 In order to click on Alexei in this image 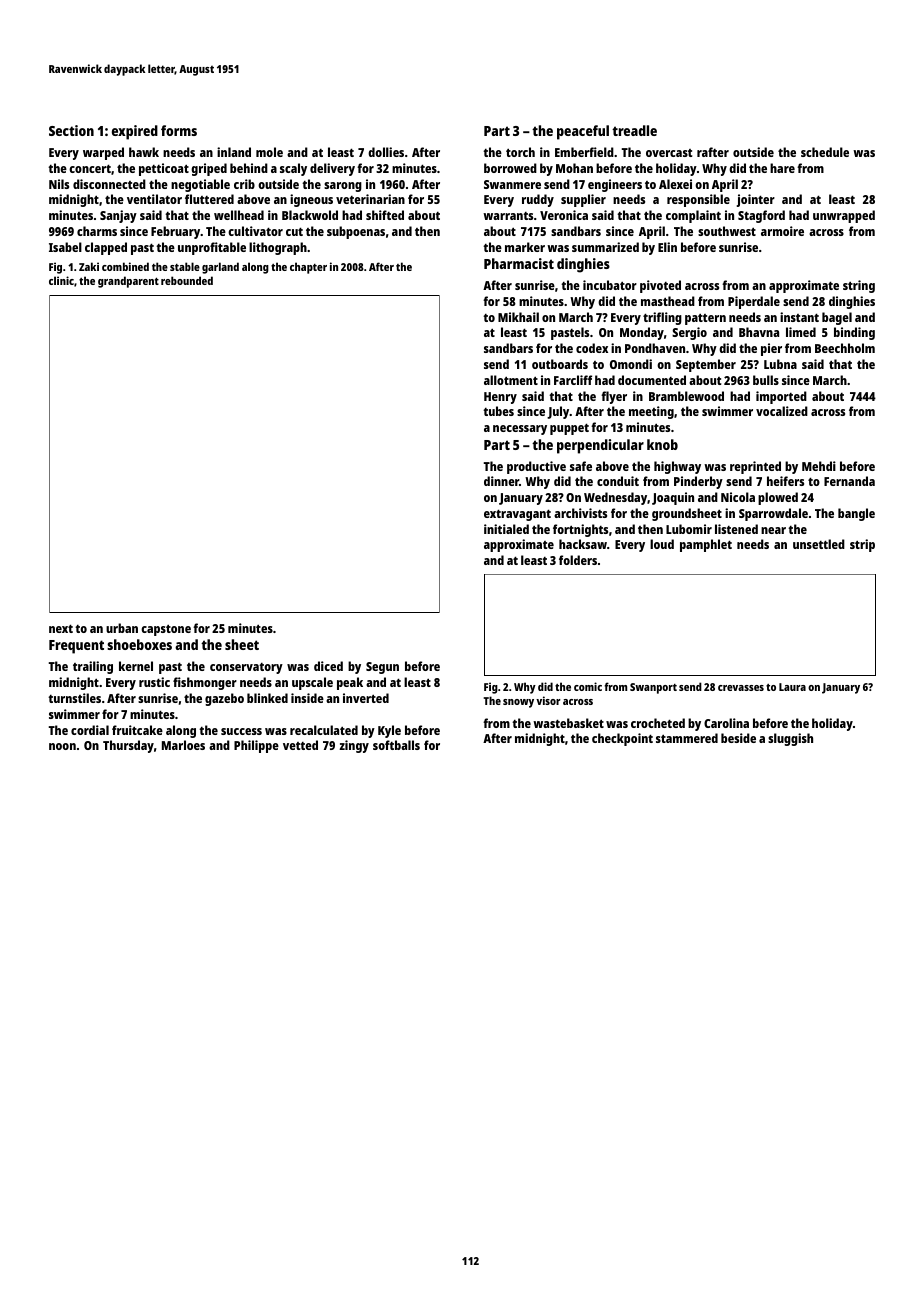, I will do `click(675, 184)`.
